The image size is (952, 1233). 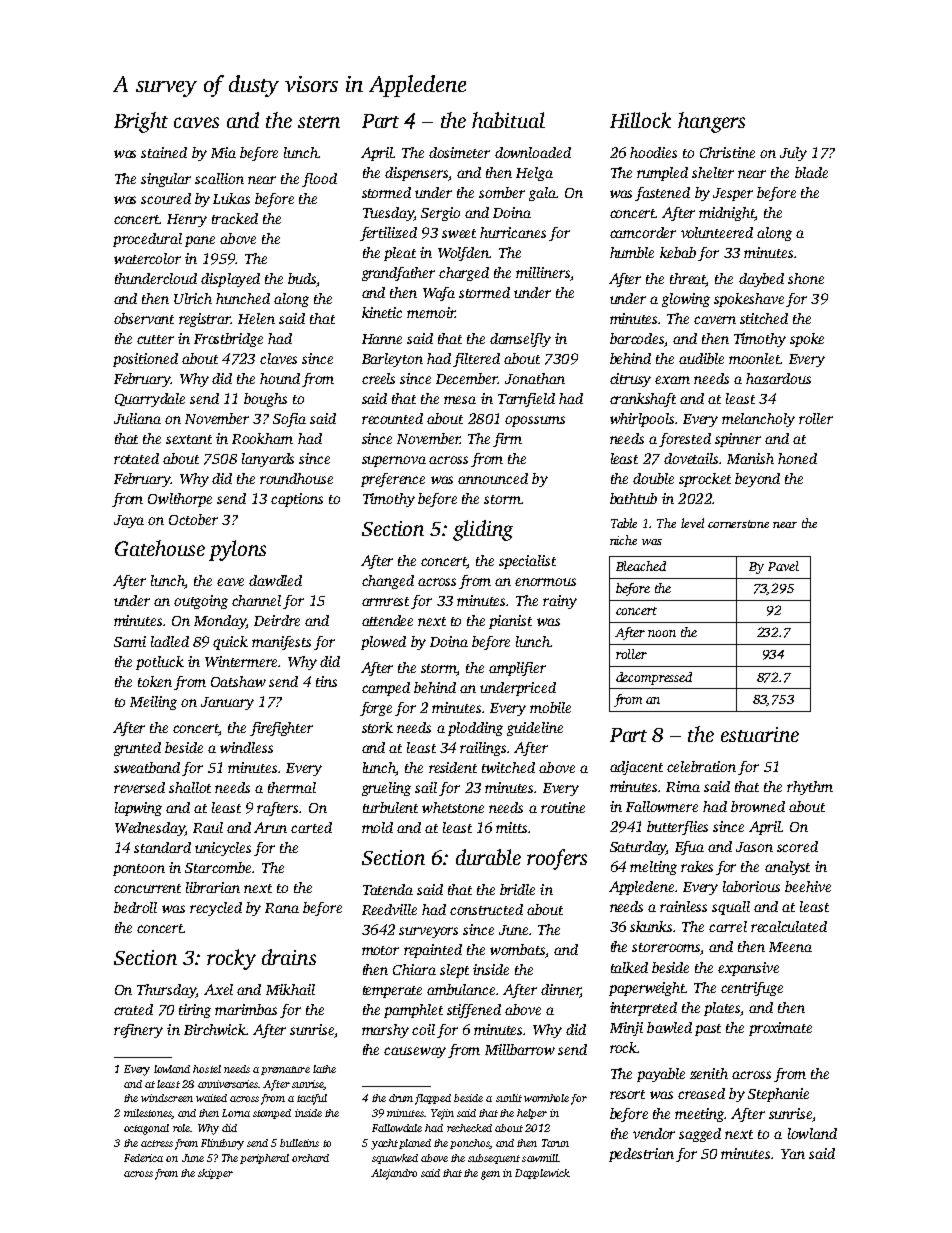 I want to click on Jaya, so click(x=129, y=521).
